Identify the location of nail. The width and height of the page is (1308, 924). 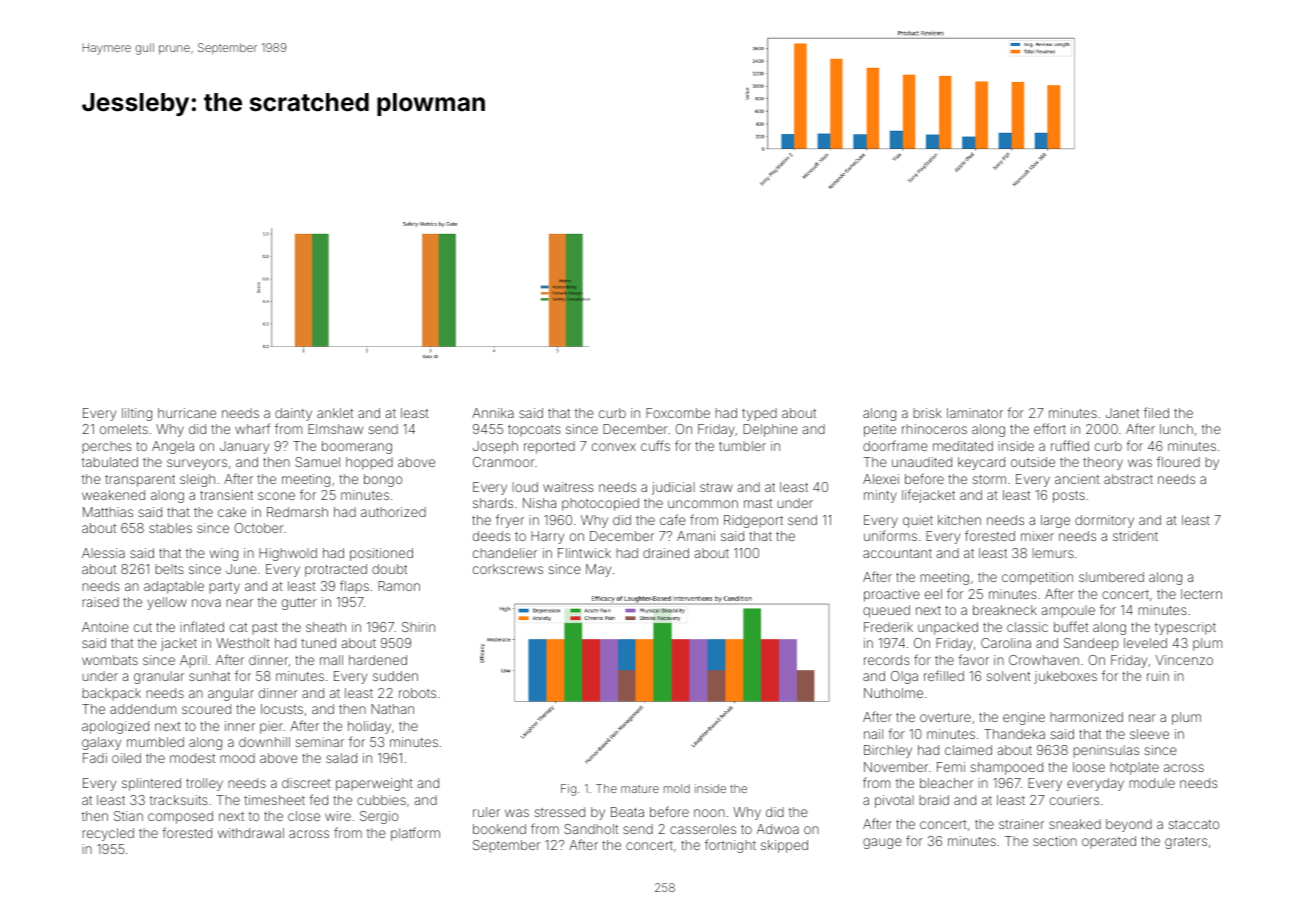
(873, 734).
